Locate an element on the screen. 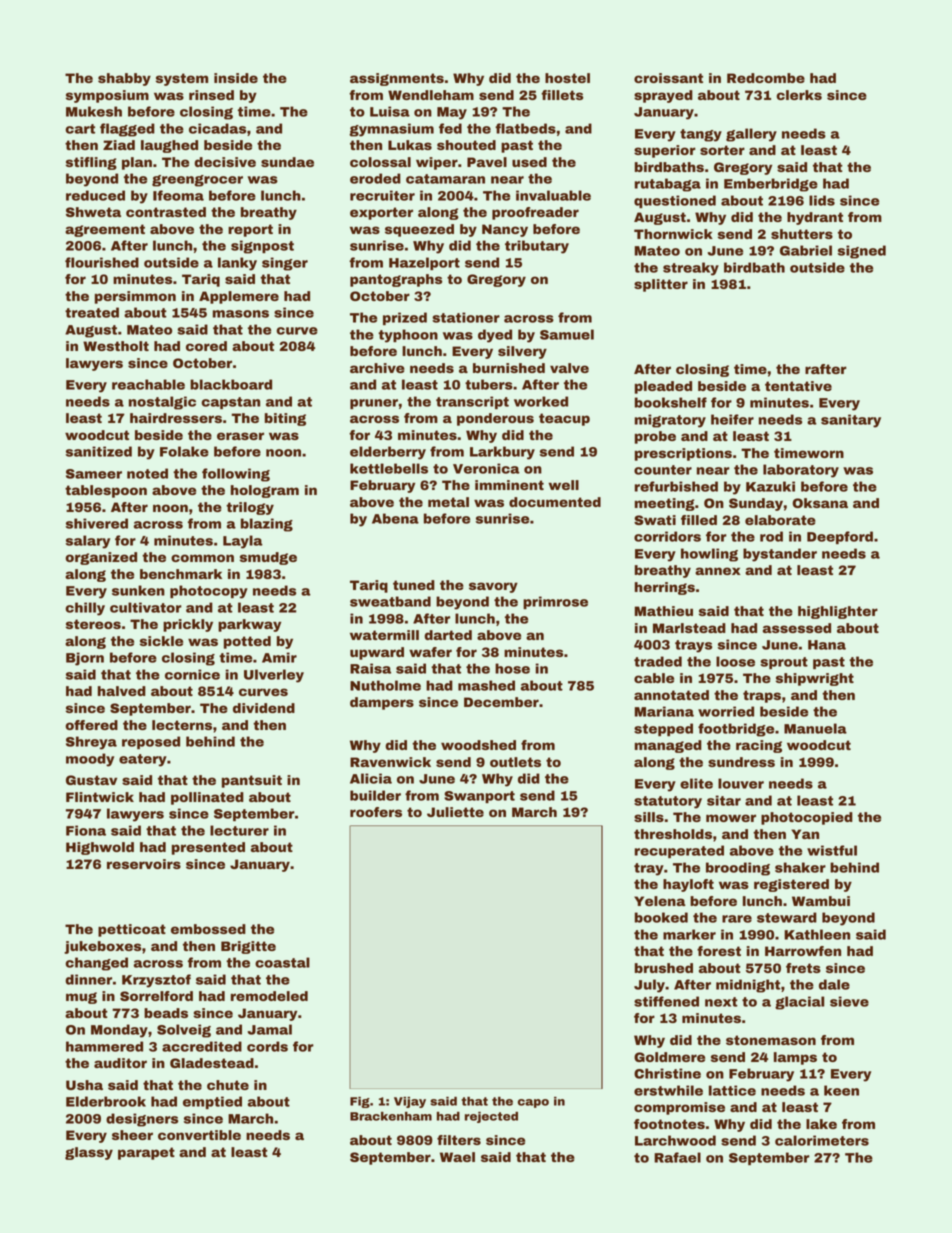 This screenshot has height=1233, width=952. Deepford is located at coordinates (840, 537).
